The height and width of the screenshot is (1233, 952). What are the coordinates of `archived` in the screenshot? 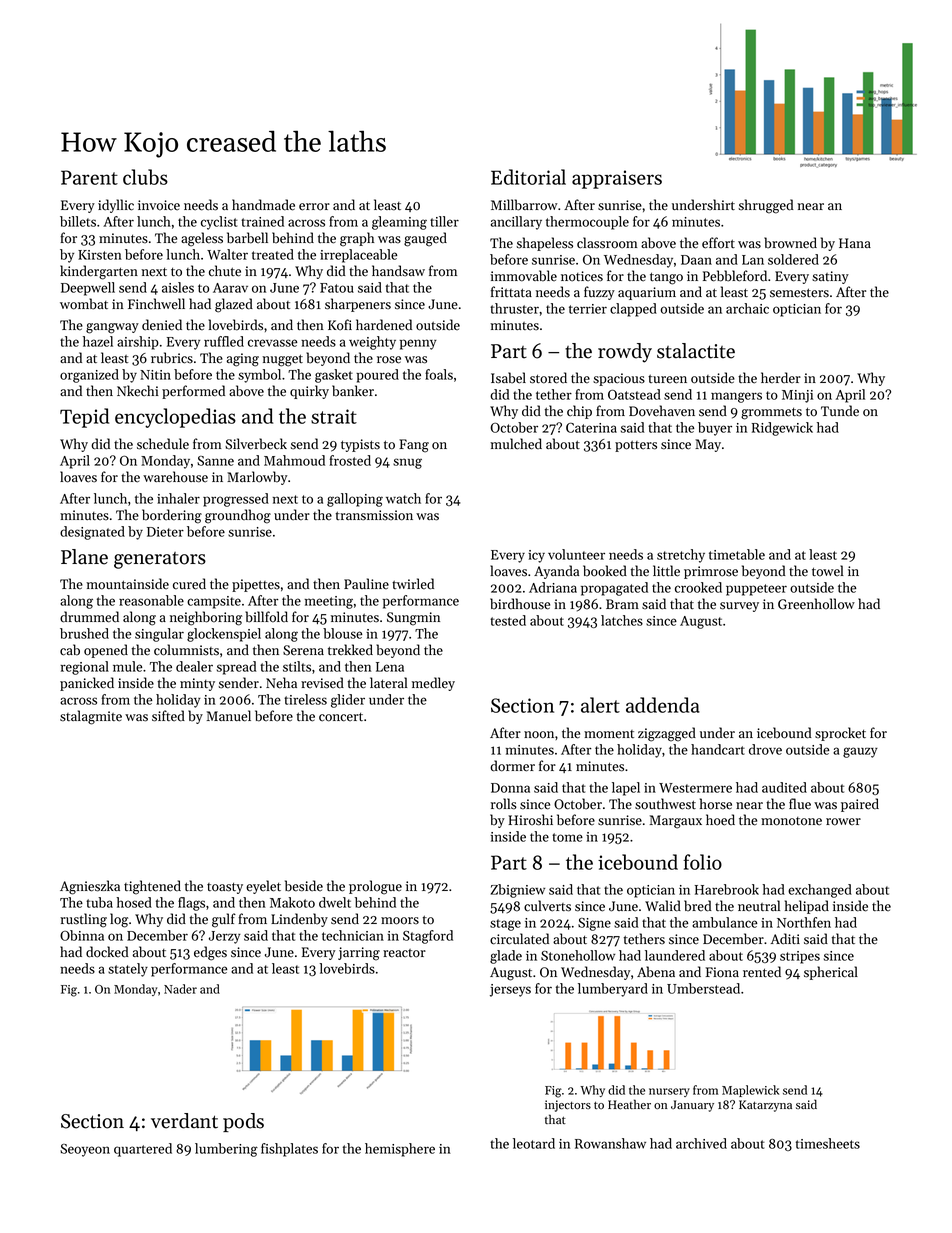 It's located at (701, 1143).
